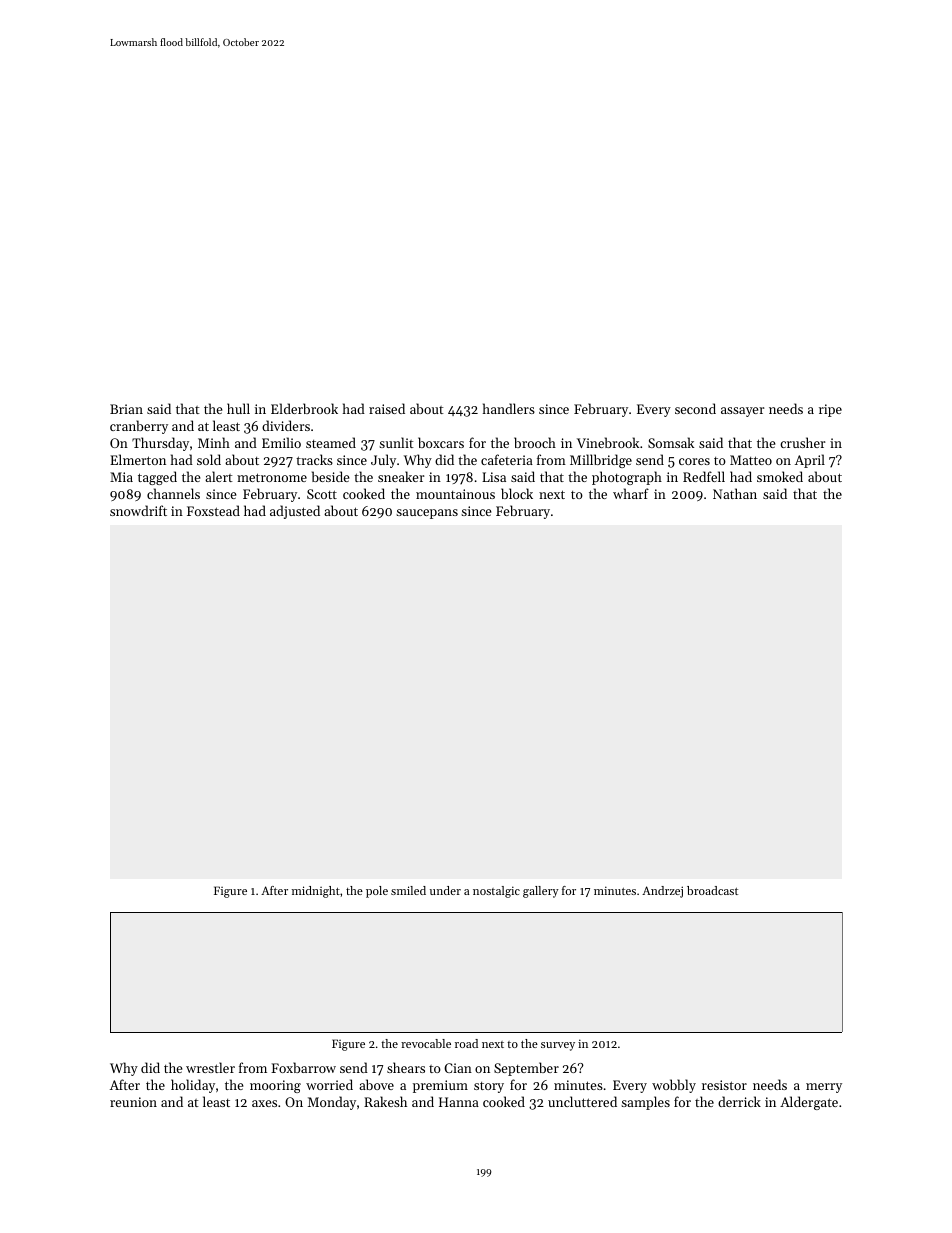  I want to click on Millbridge, so click(601, 461).
